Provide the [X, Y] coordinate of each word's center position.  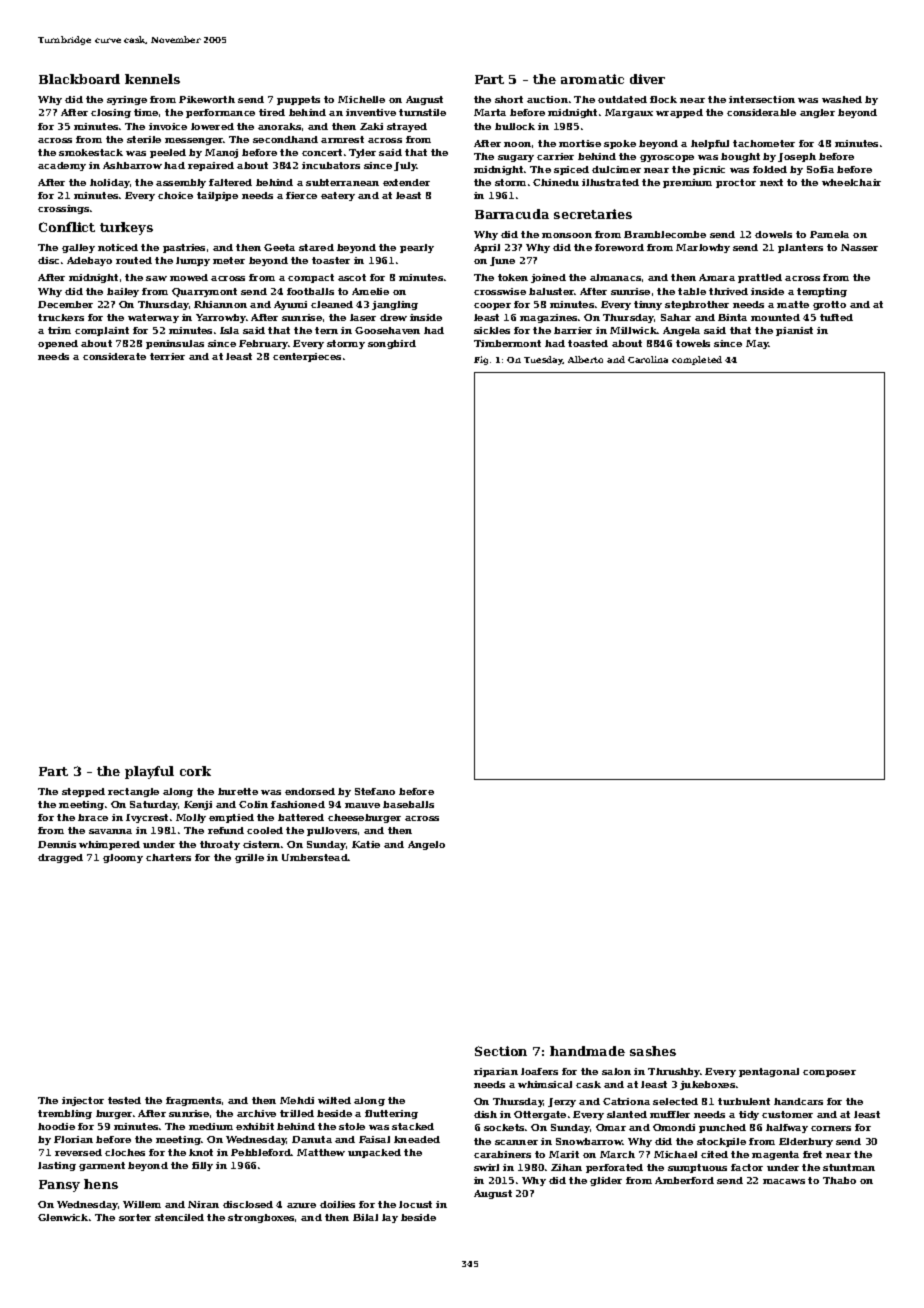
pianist [794, 331]
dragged [60, 858]
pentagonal [769, 1072]
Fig [481, 360]
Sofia [820, 169]
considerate [114, 356]
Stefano [375, 791]
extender [406, 182]
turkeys [126, 228]
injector [83, 1101]
